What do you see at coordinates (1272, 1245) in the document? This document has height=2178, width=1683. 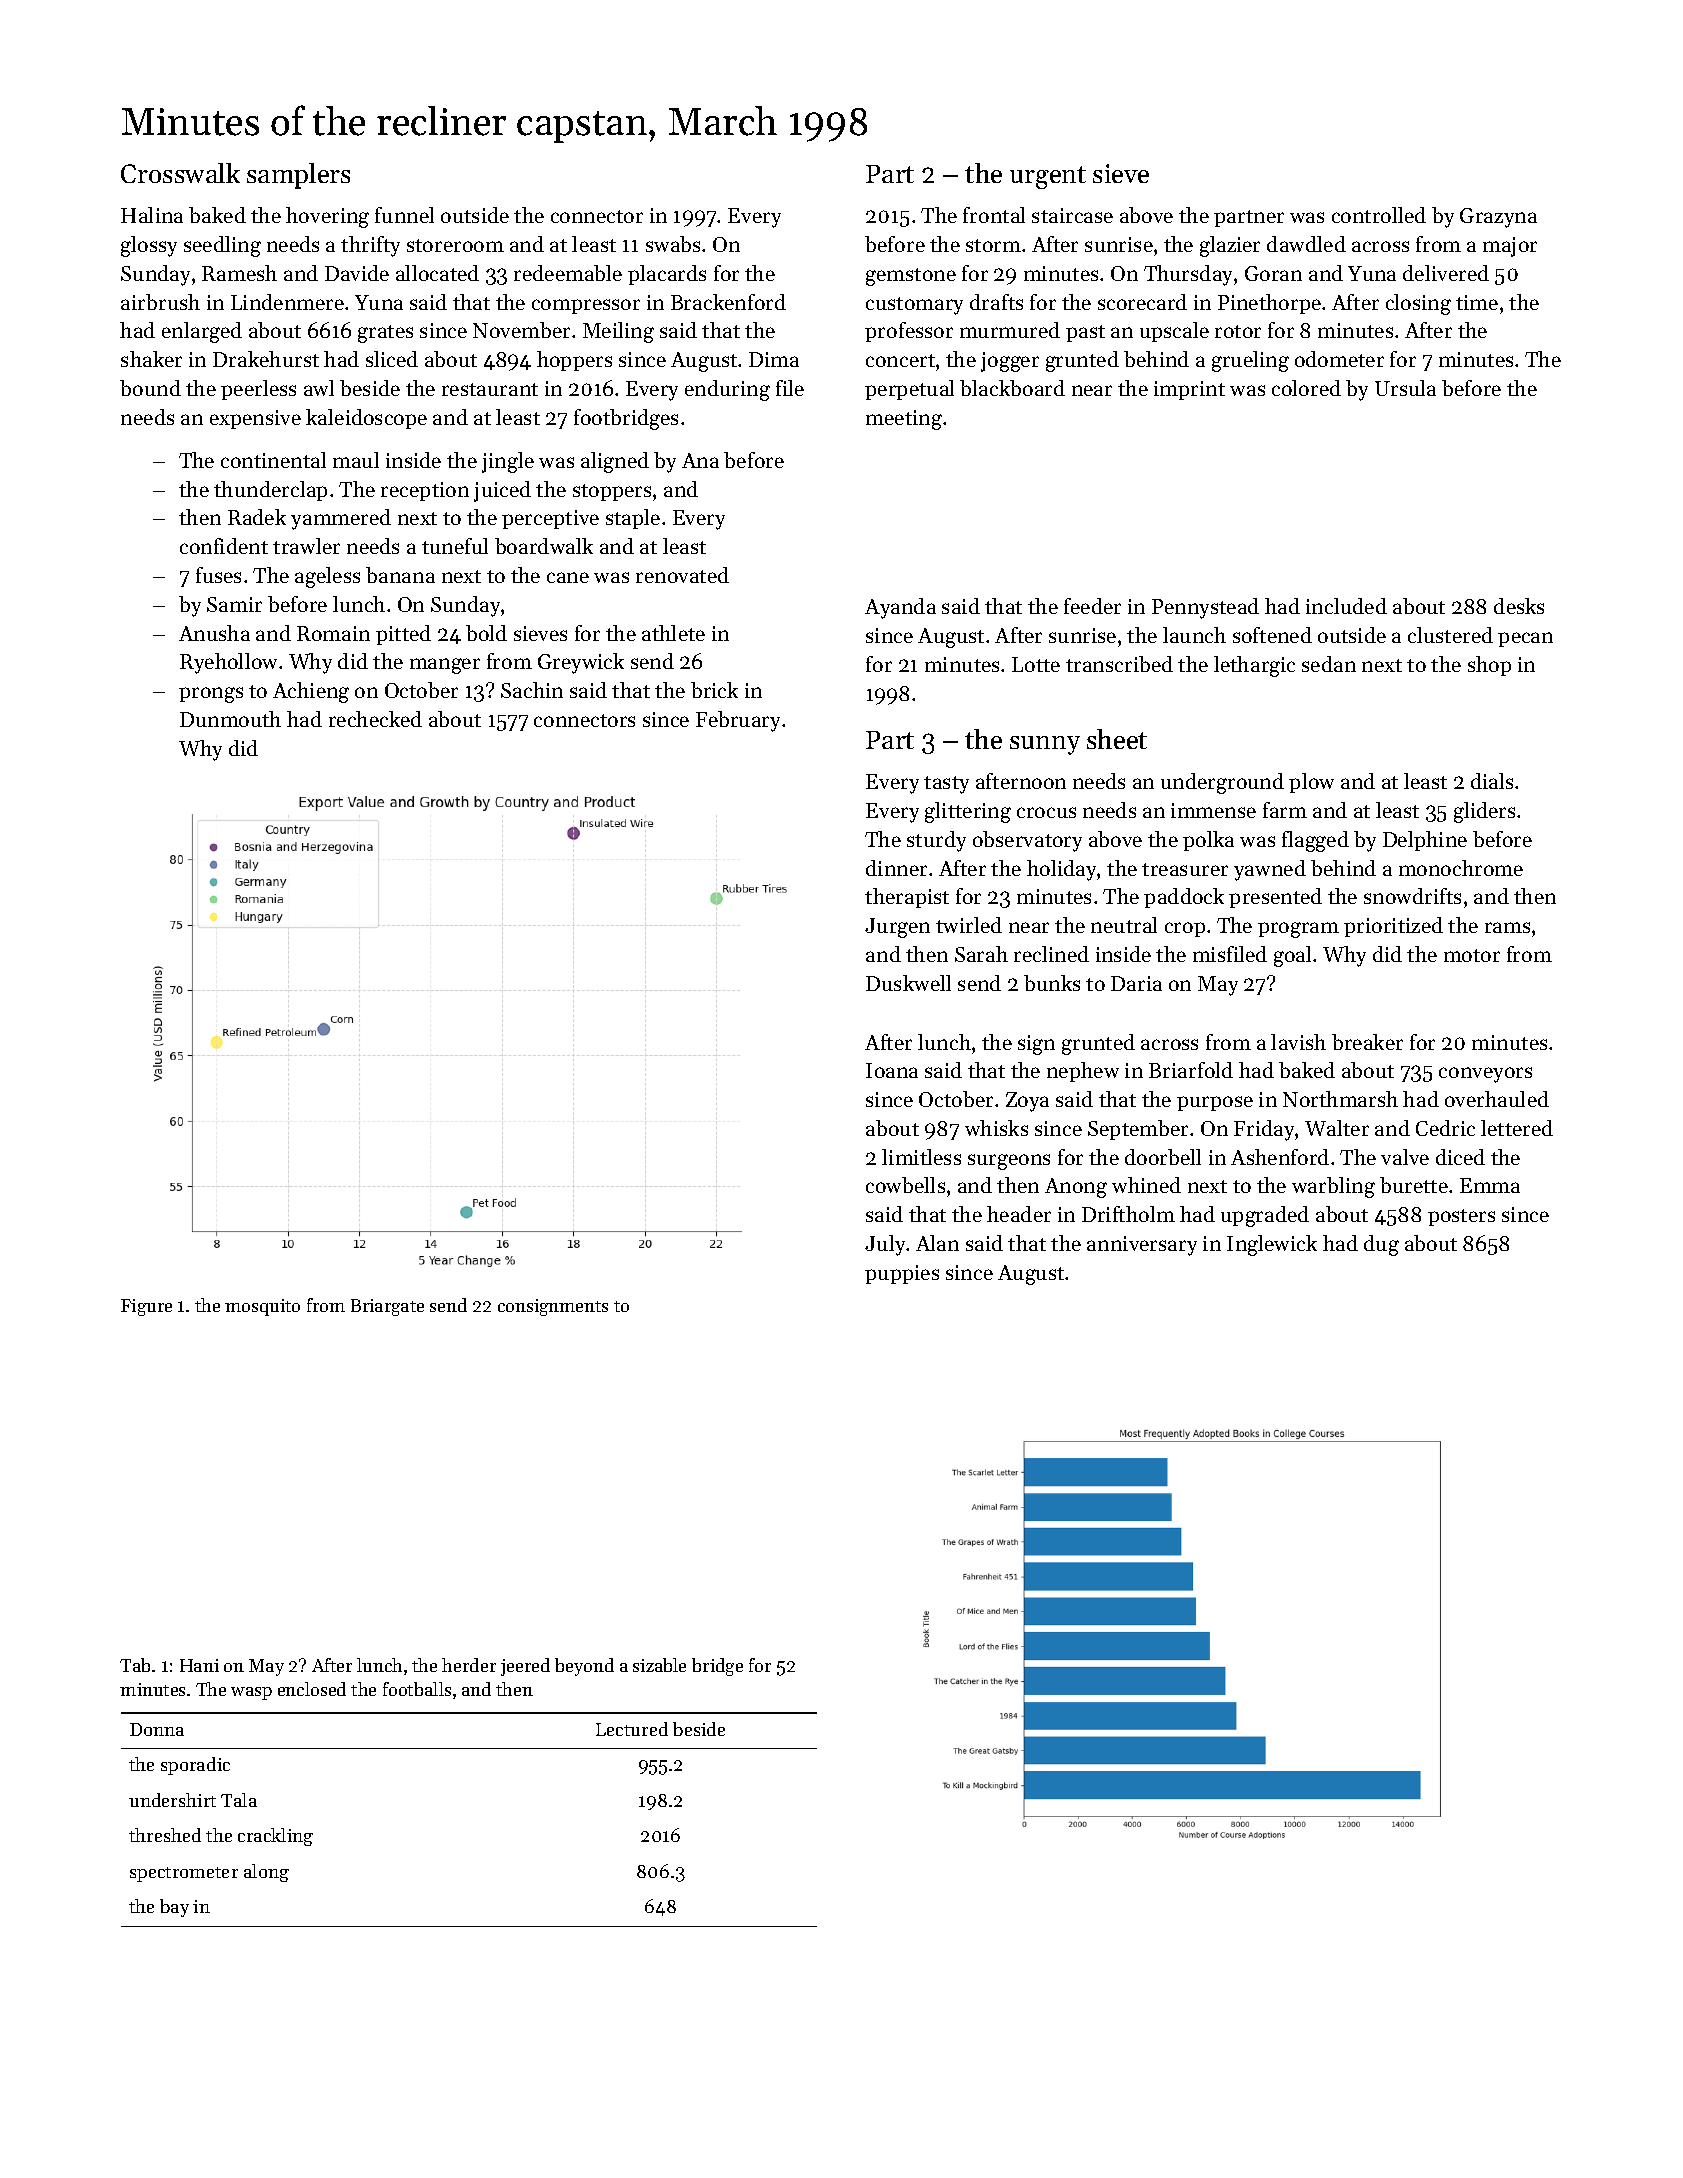 I see `Inglewick` at bounding box center [1272, 1245].
